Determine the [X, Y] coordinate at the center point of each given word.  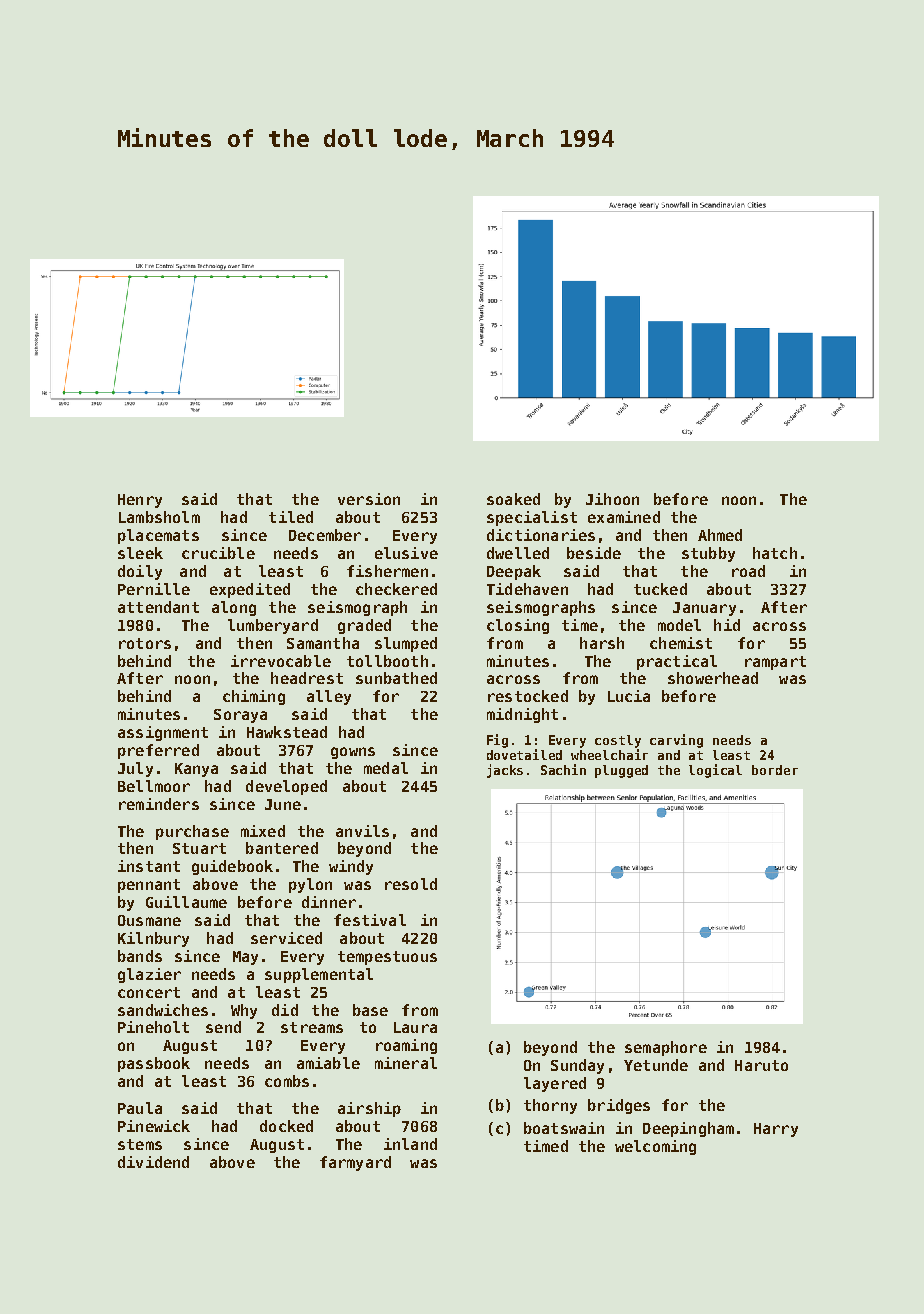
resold [411, 884]
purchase [192, 832]
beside [594, 553]
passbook [154, 1064]
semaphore [666, 1048]
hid [727, 625]
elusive [406, 553]
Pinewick [154, 1126]
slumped [406, 644]
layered [555, 1084]
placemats [158, 536]
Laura [415, 1027]
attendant [158, 607]
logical [715, 771]
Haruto [761, 1065]
